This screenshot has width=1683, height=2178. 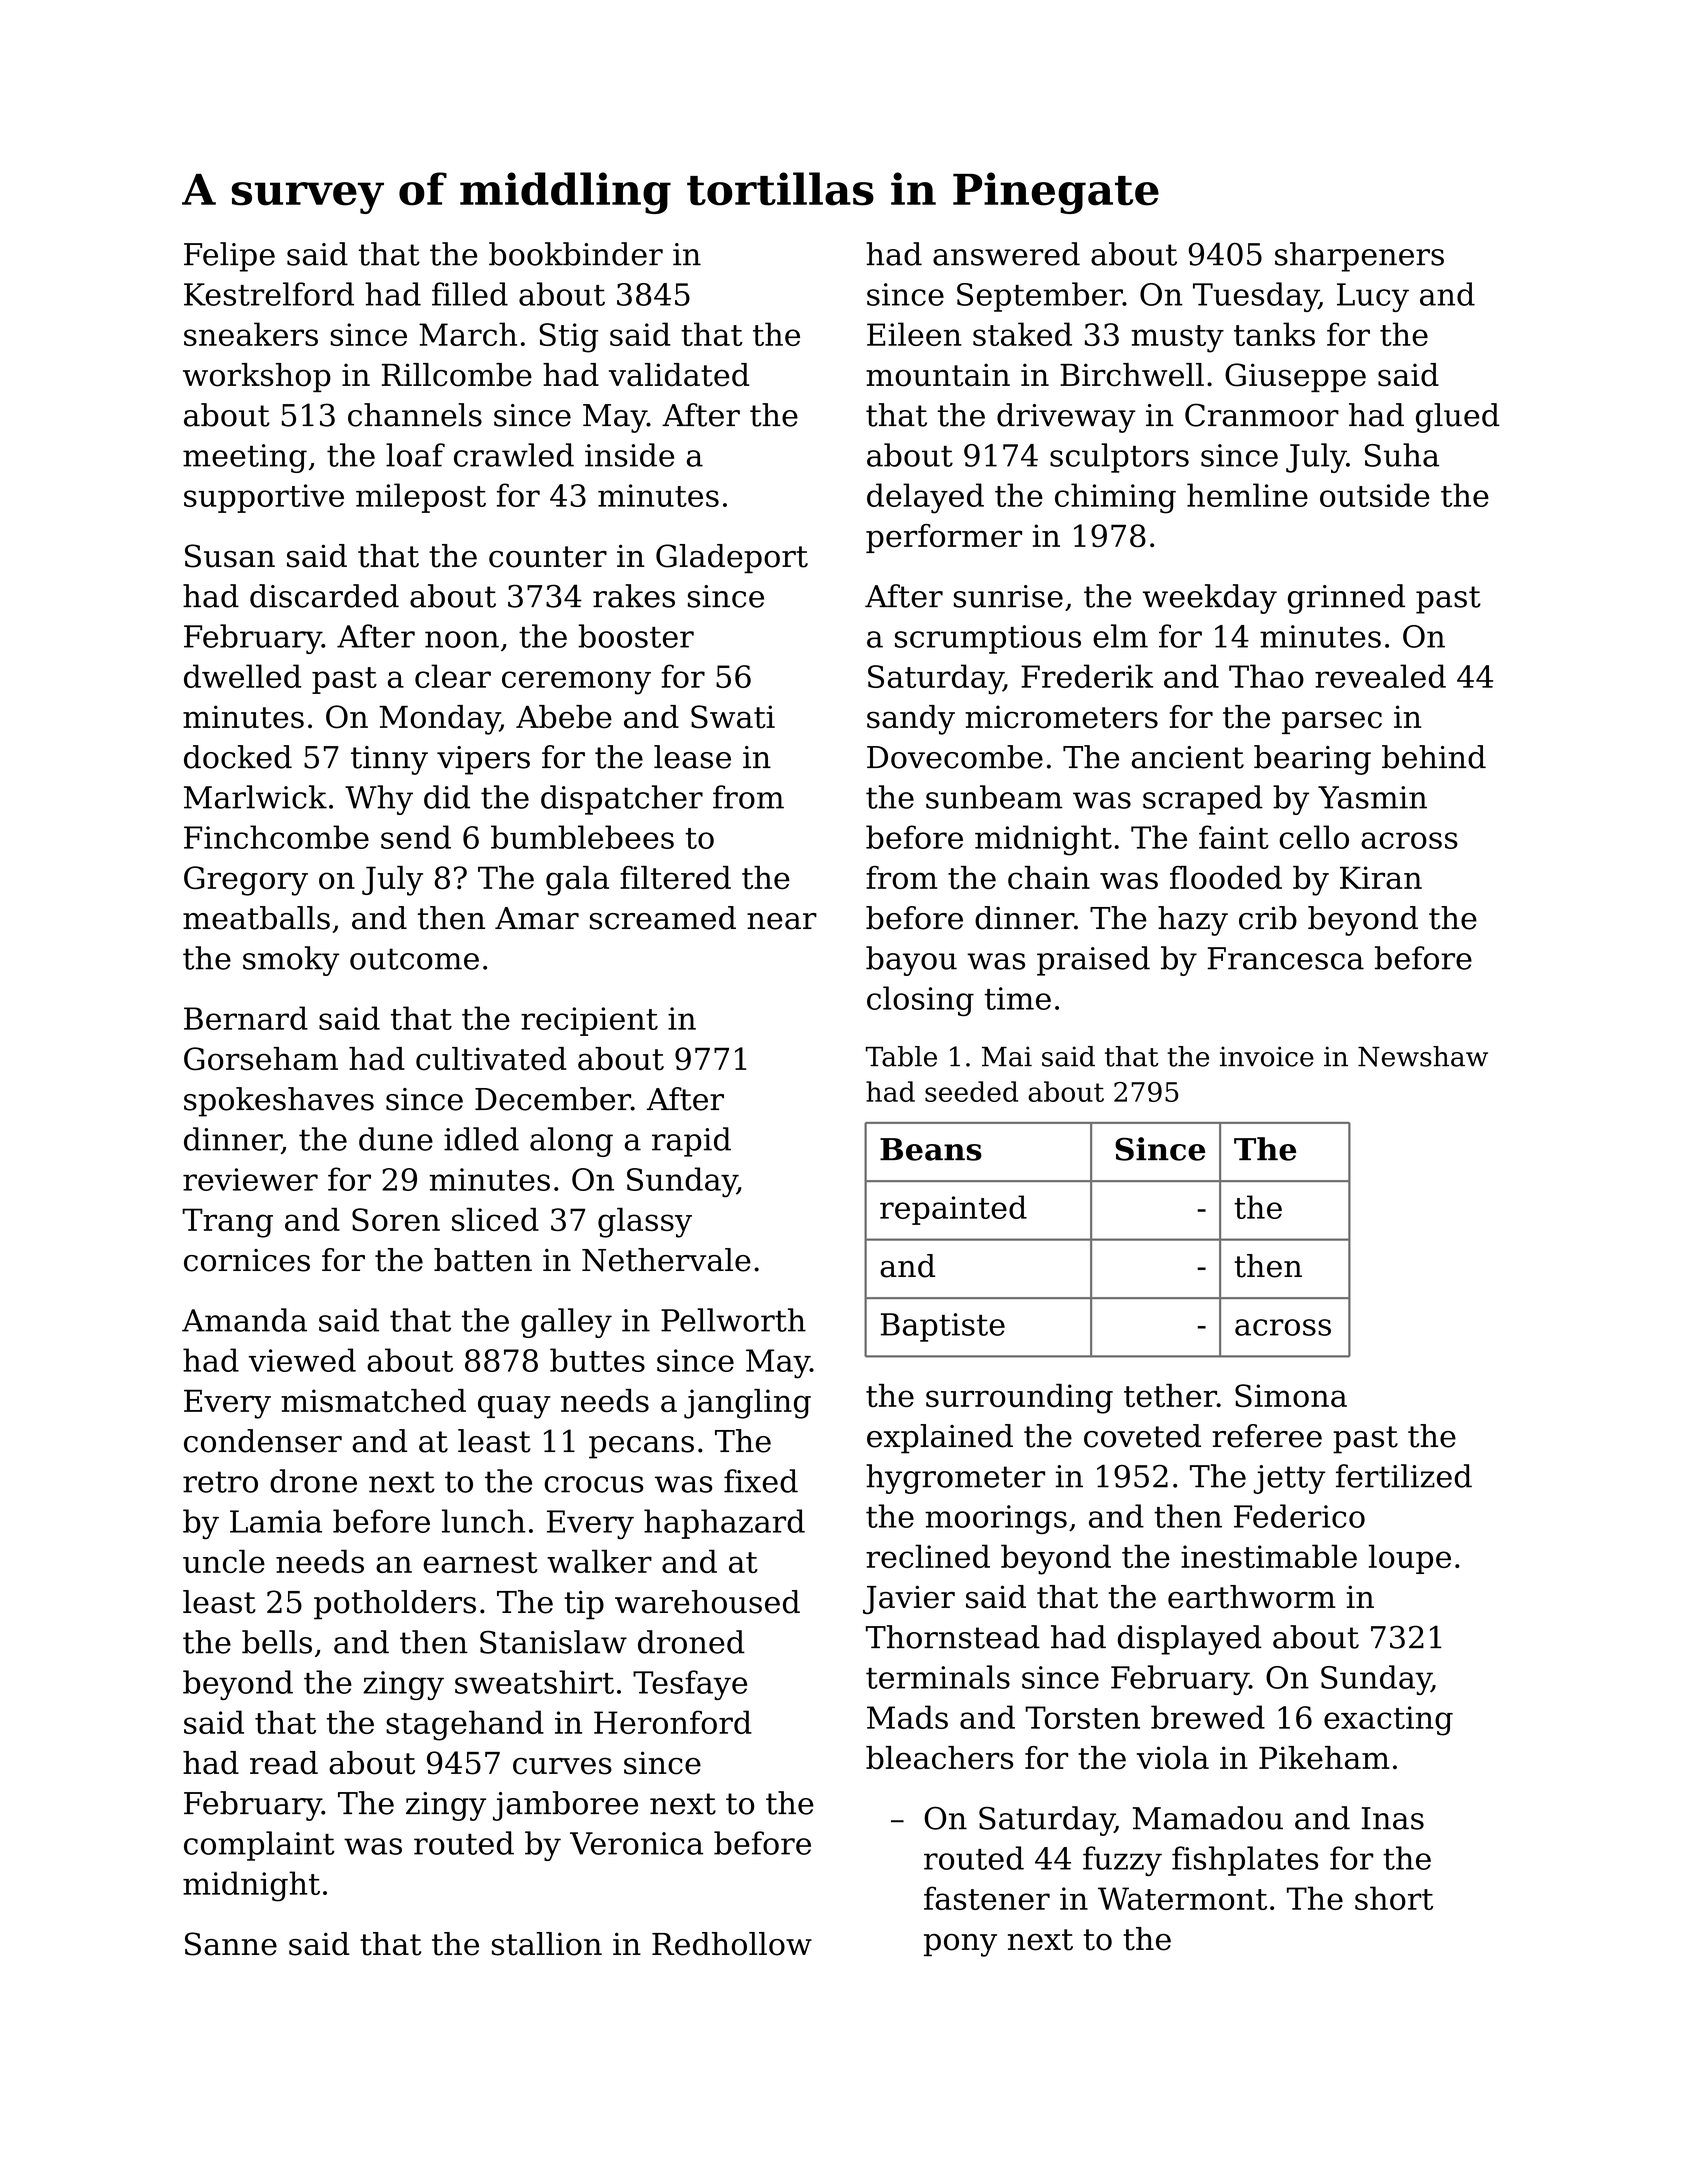 I want to click on near, so click(x=782, y=921).
